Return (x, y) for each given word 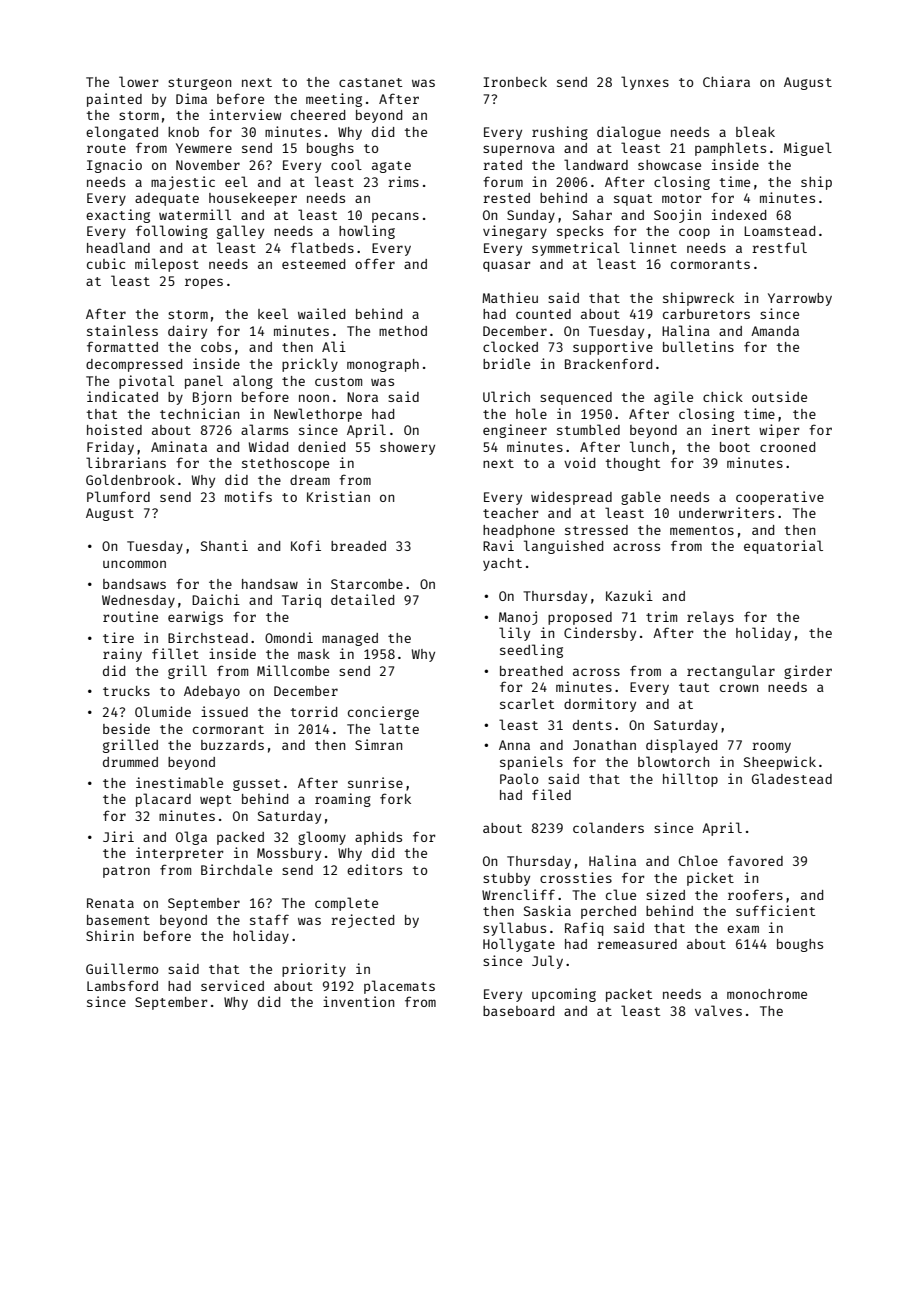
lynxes (645, 83)
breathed (531, 671)
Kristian (338, 496)
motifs (248, 496)
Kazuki (629, 595)
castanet (370, 82)
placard (163, 800)
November (208, 165)
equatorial (783, 547)
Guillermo (122, 968)
